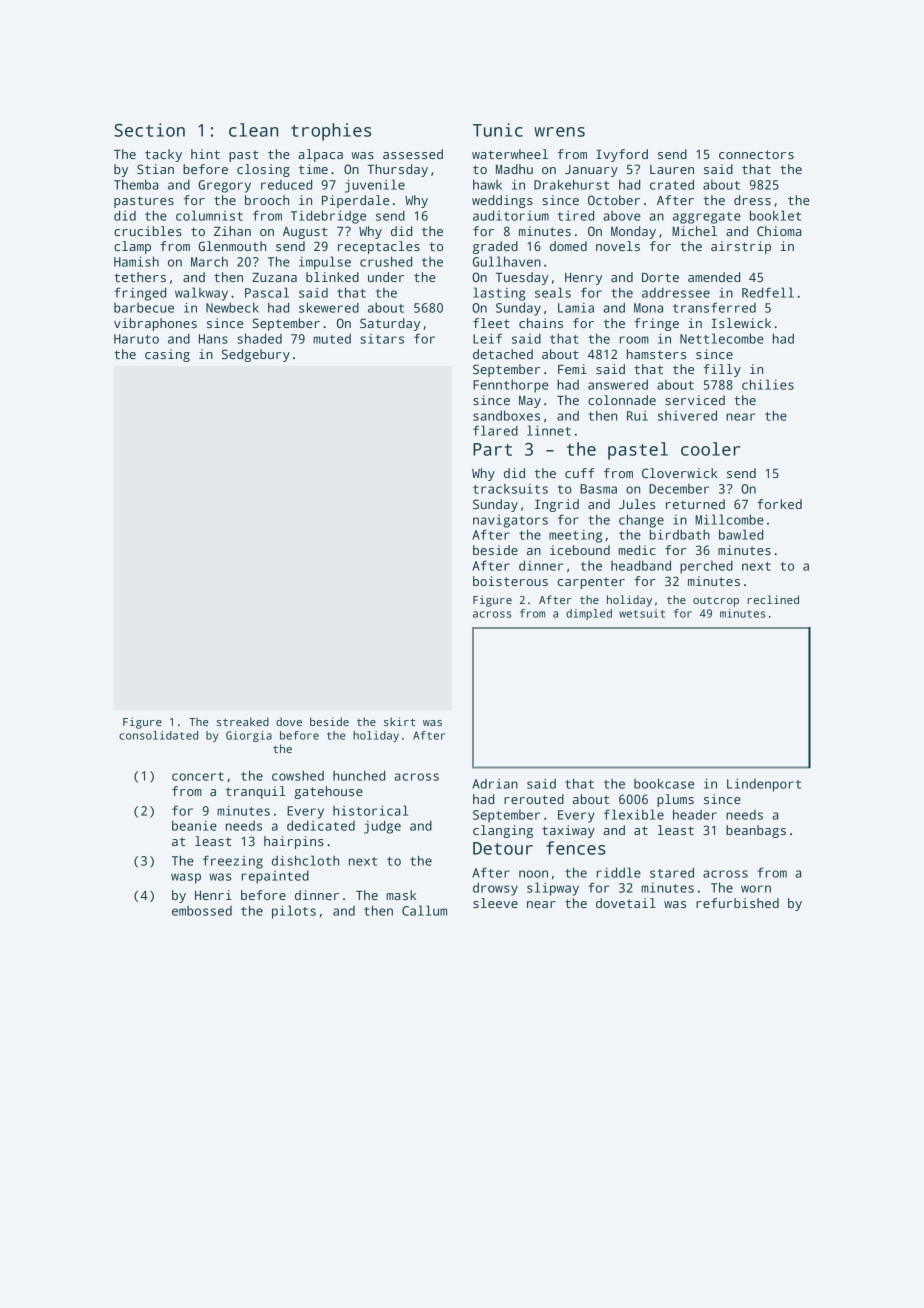 This screenshot has height=1308, width=924. Describe the element at coordinates (498, 130) in the screenshot. I see `Tunic` at that location.
